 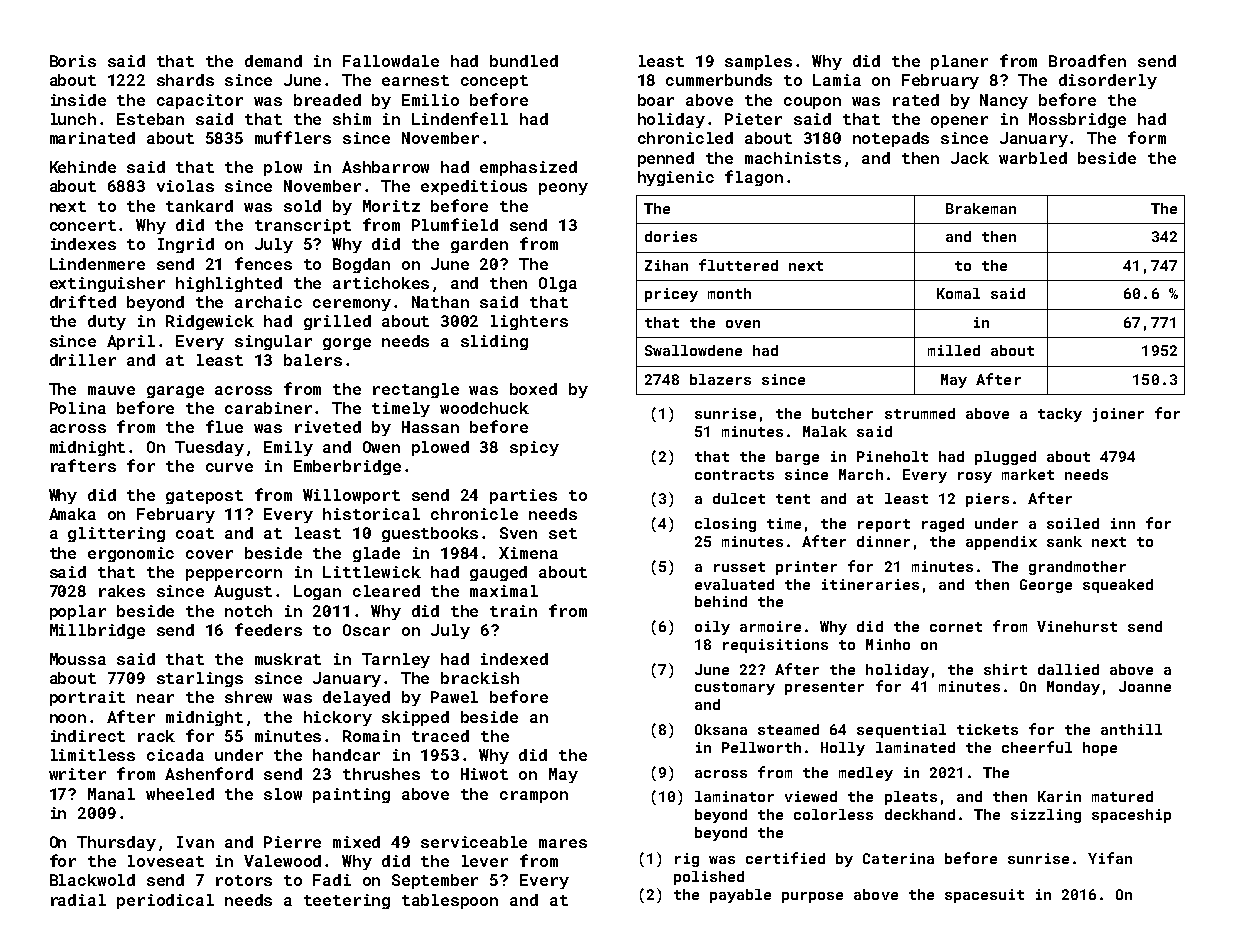 I want to click on indexed, so click(x=514, y=659).
